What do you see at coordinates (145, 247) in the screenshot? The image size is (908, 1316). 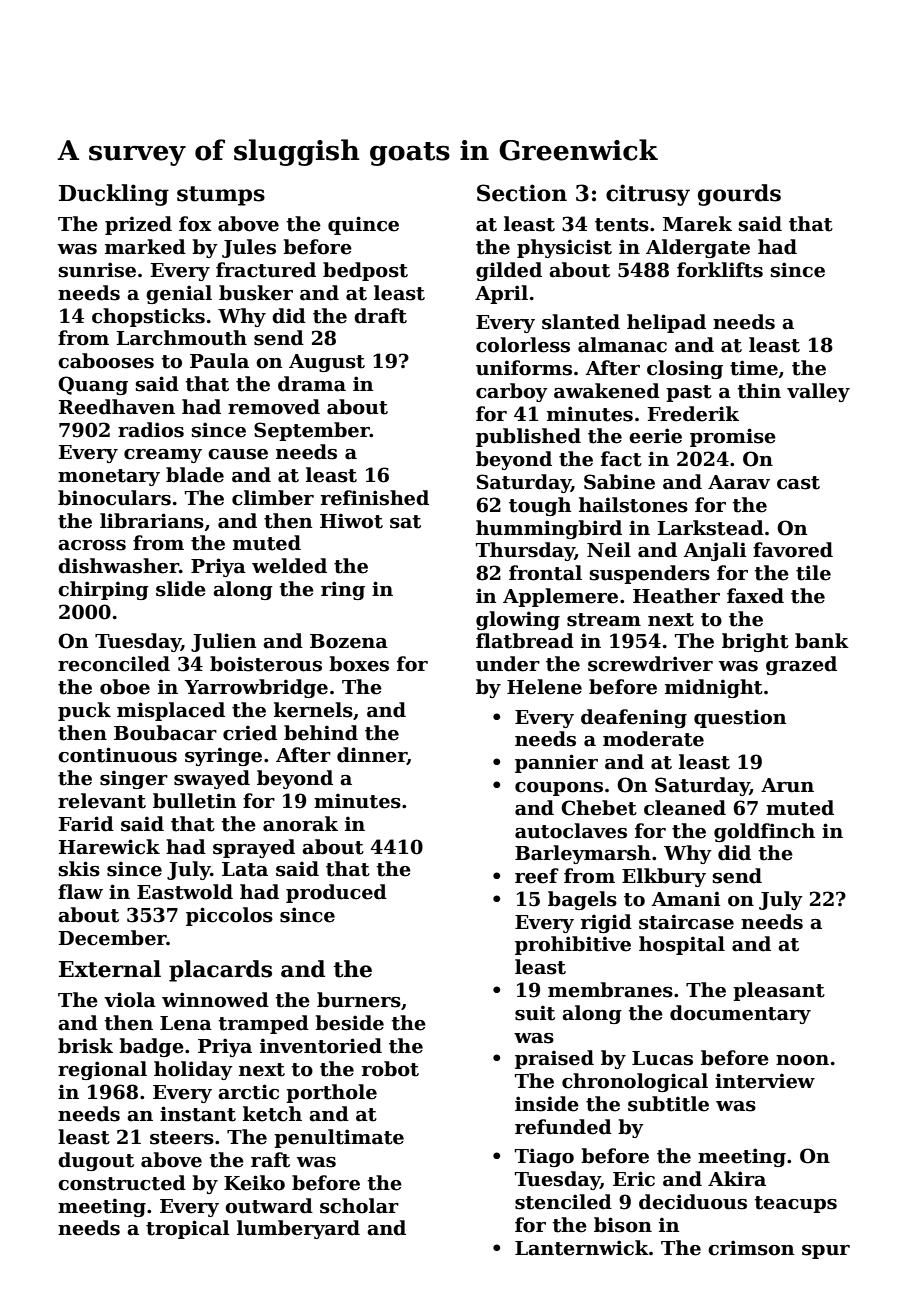 I see `marked` at bounding box center [145, 247].
